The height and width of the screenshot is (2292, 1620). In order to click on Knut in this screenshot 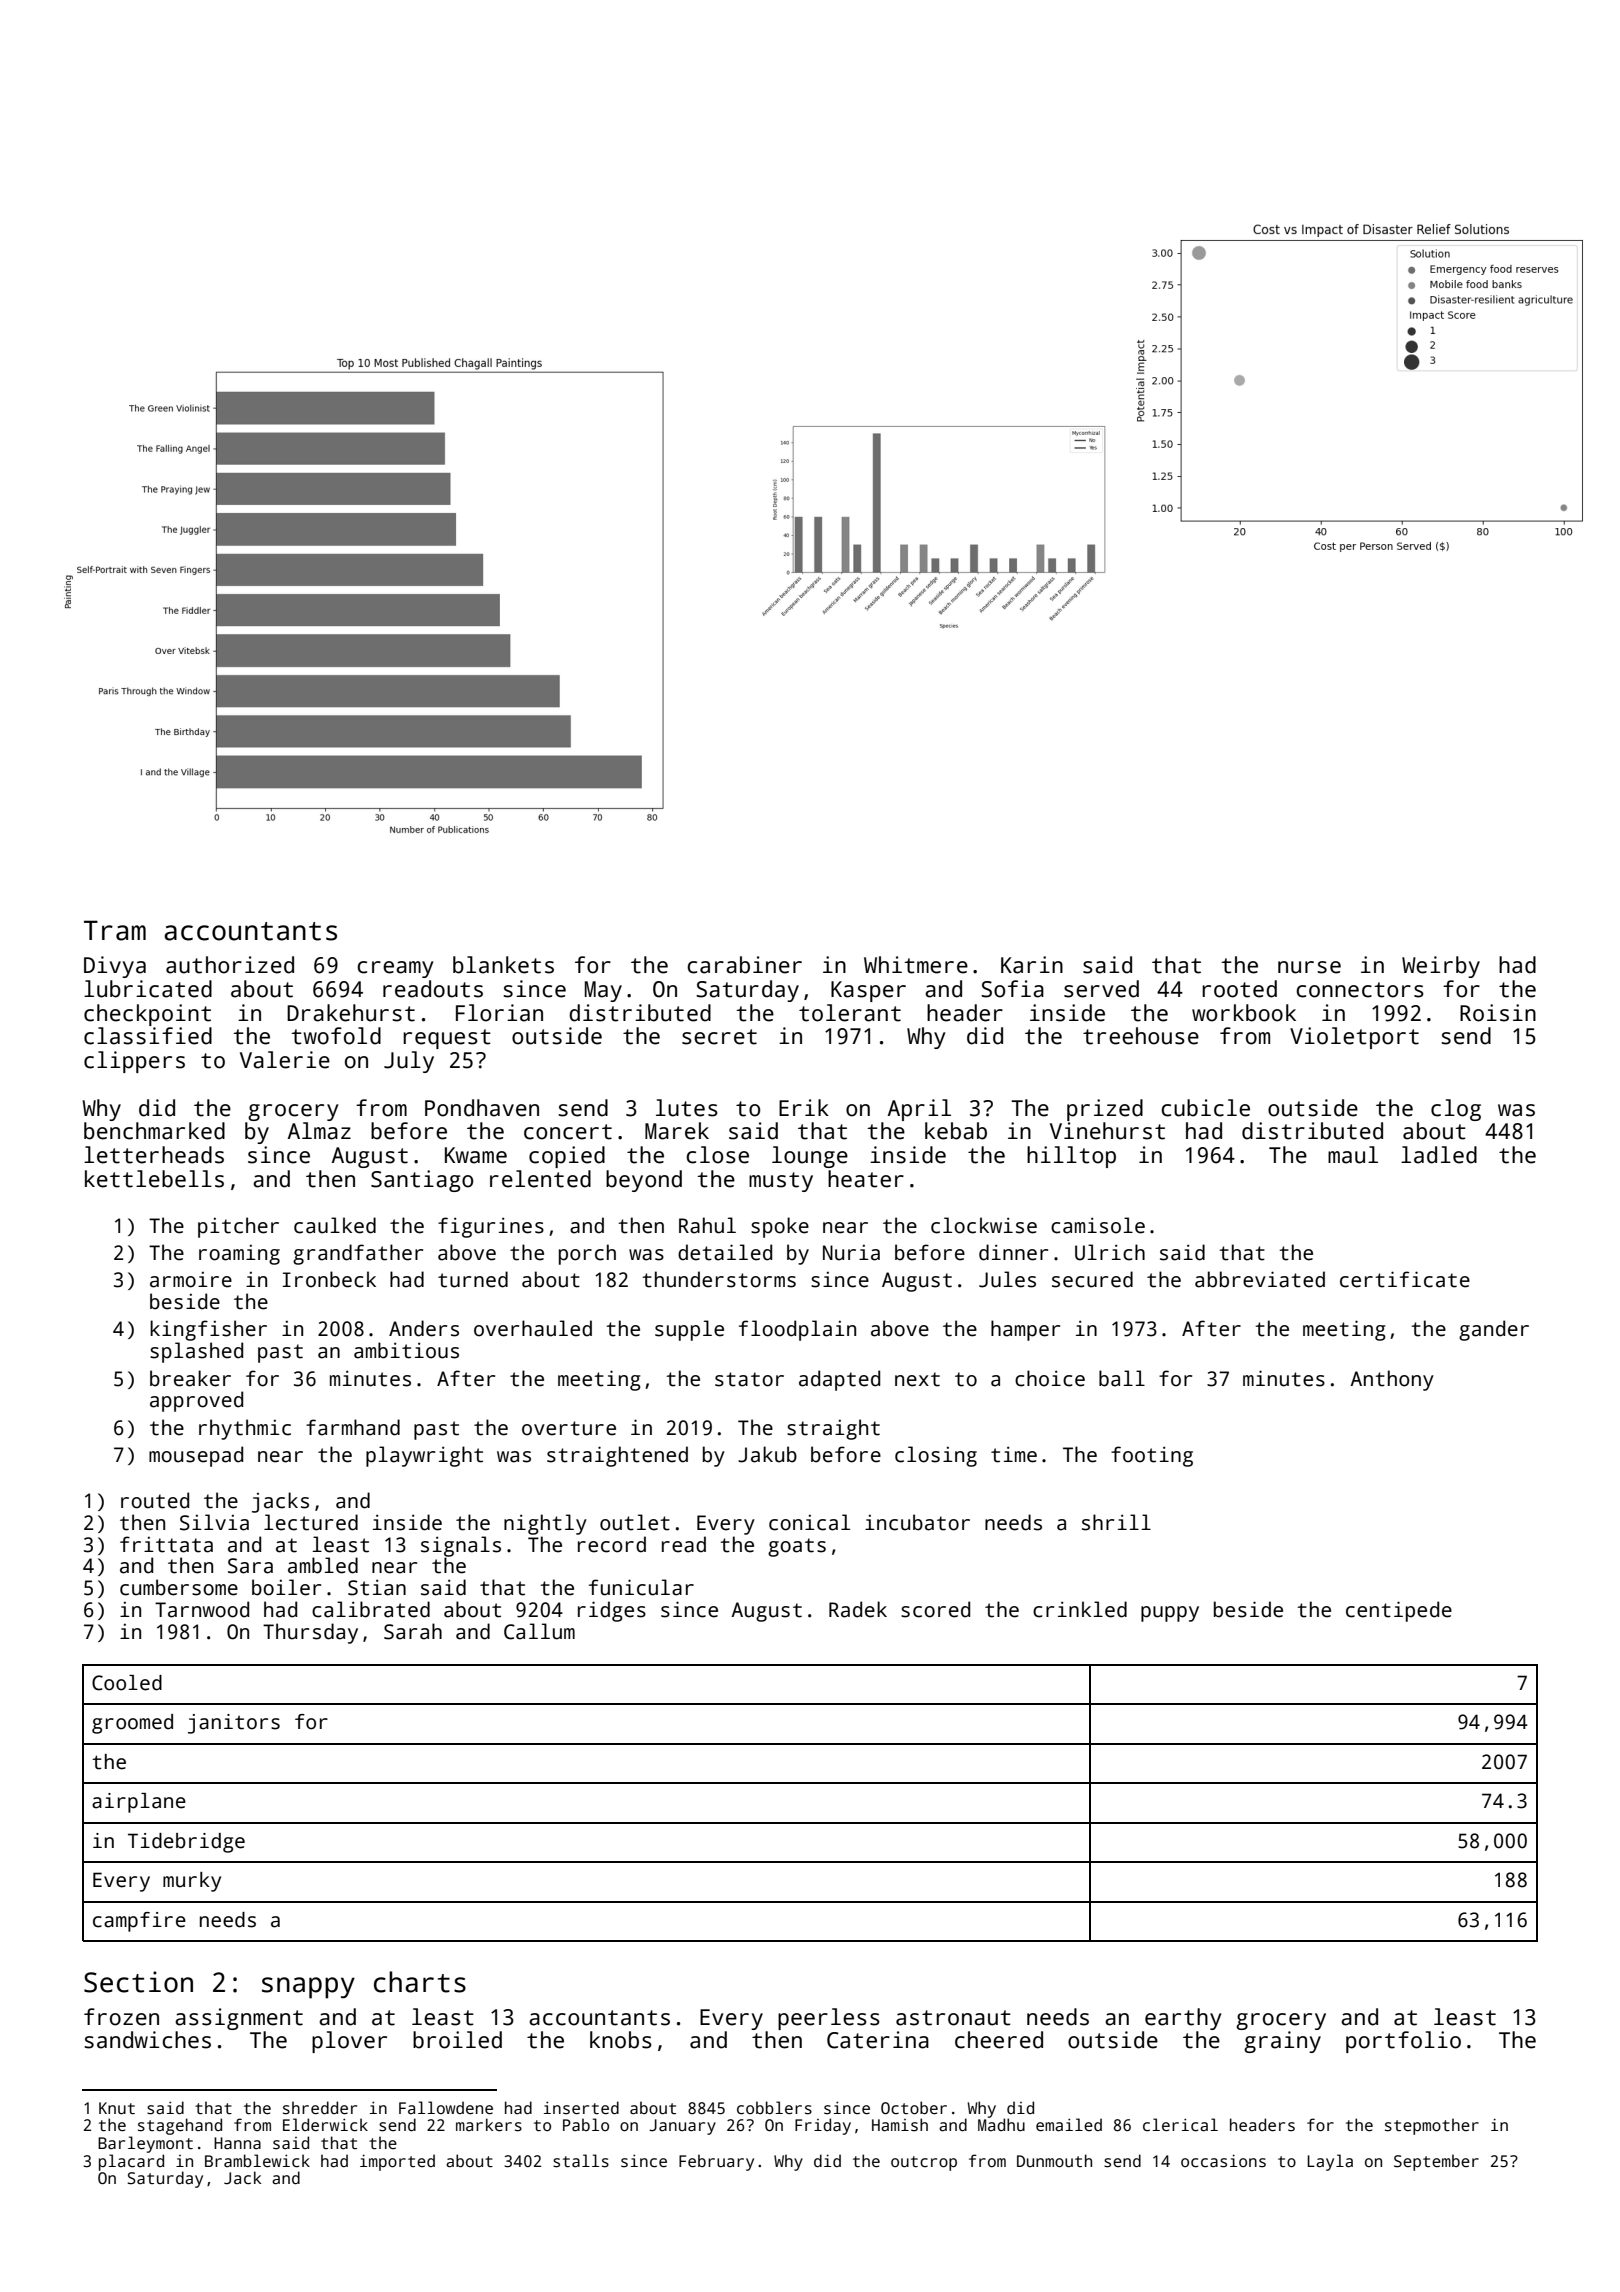, I will do `click(117, 2108)`.
